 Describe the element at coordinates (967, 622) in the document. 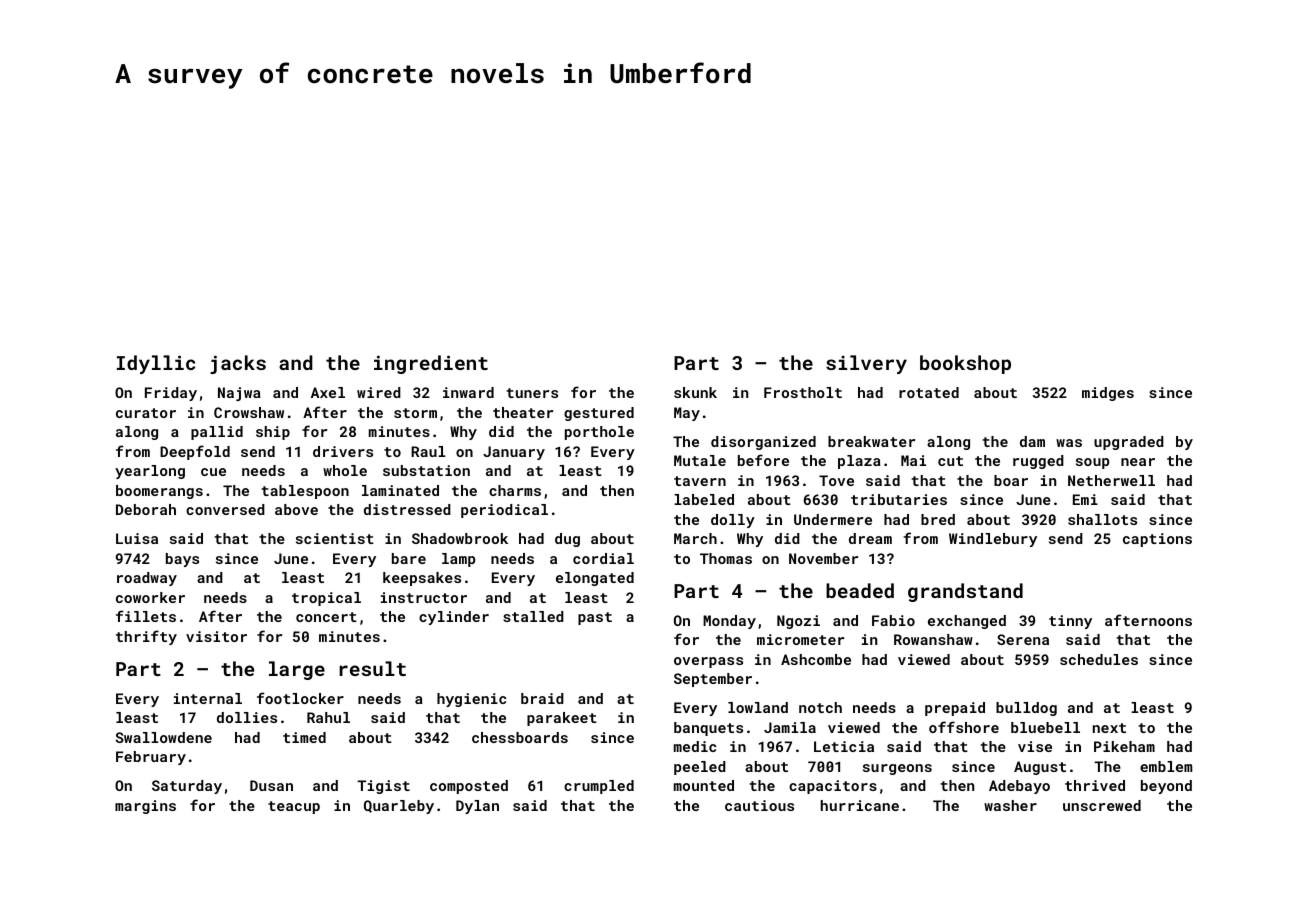

I see `exchanged` at that location.
